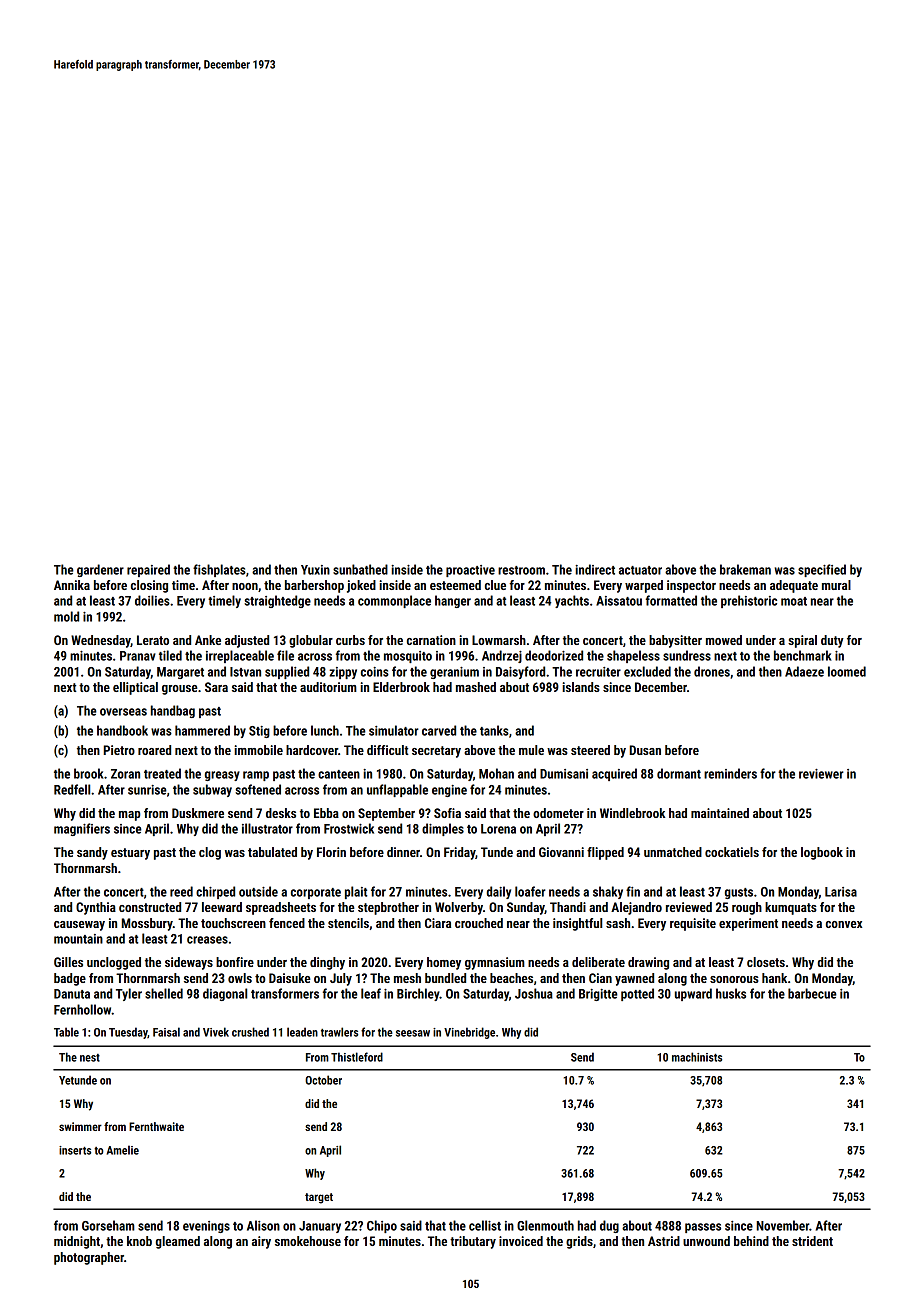  What do you see at coordinates (782, 1225) in the screenshot?
I see `November` at bounding box center [782, 1225].
